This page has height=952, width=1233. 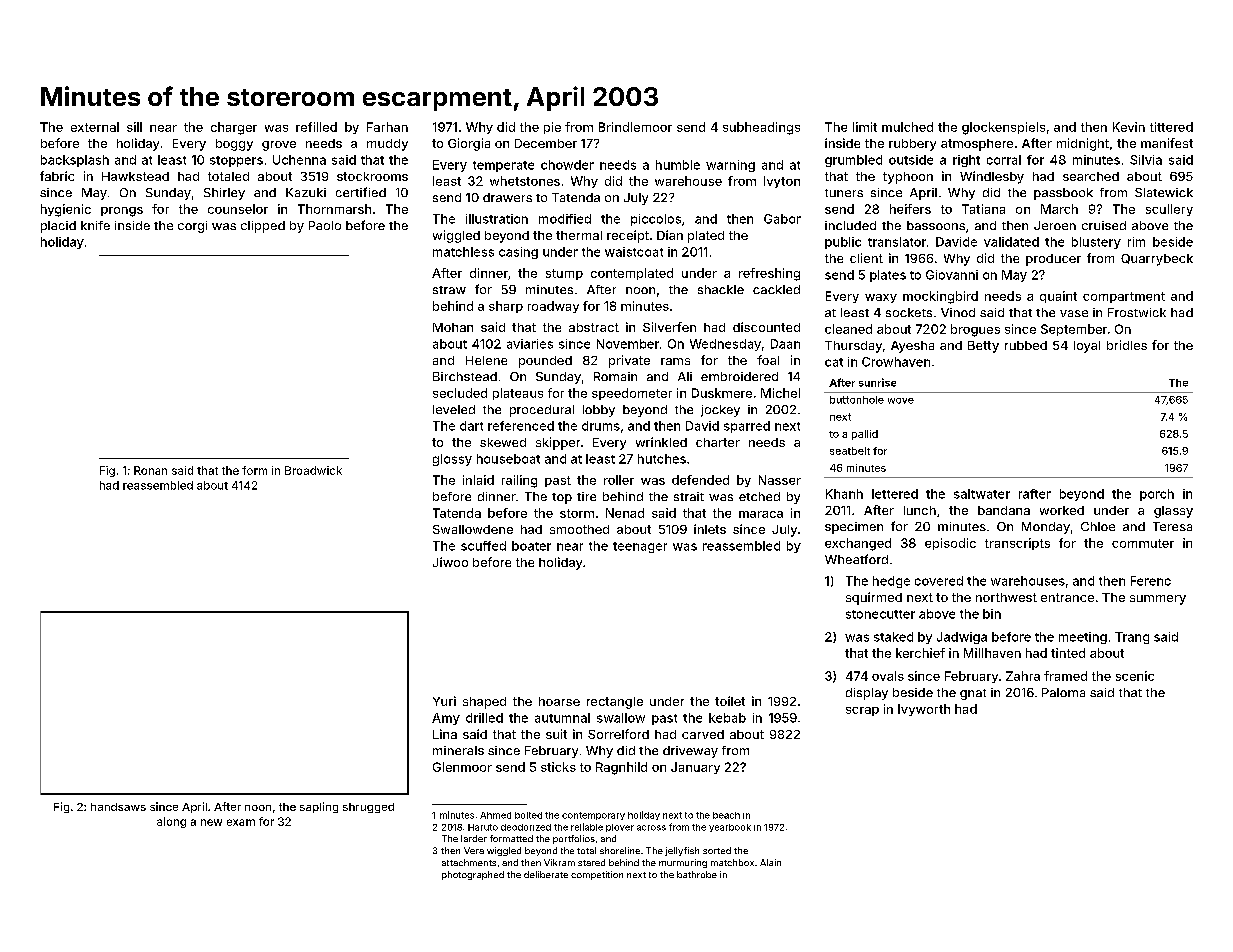 I want to click on bathrobe, so click(x=697, y=874).
